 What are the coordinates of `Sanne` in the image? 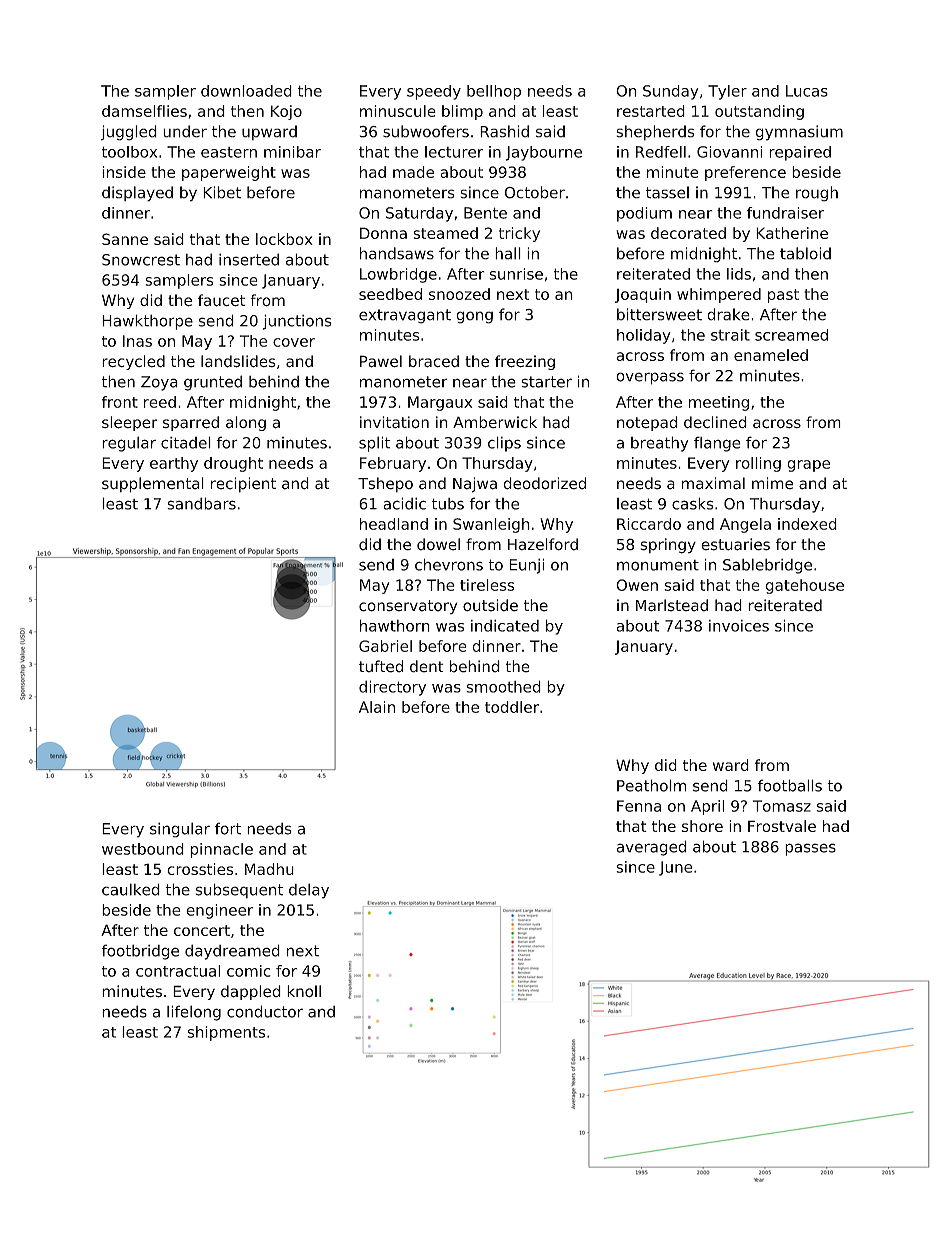 It's located at (125, 239).
